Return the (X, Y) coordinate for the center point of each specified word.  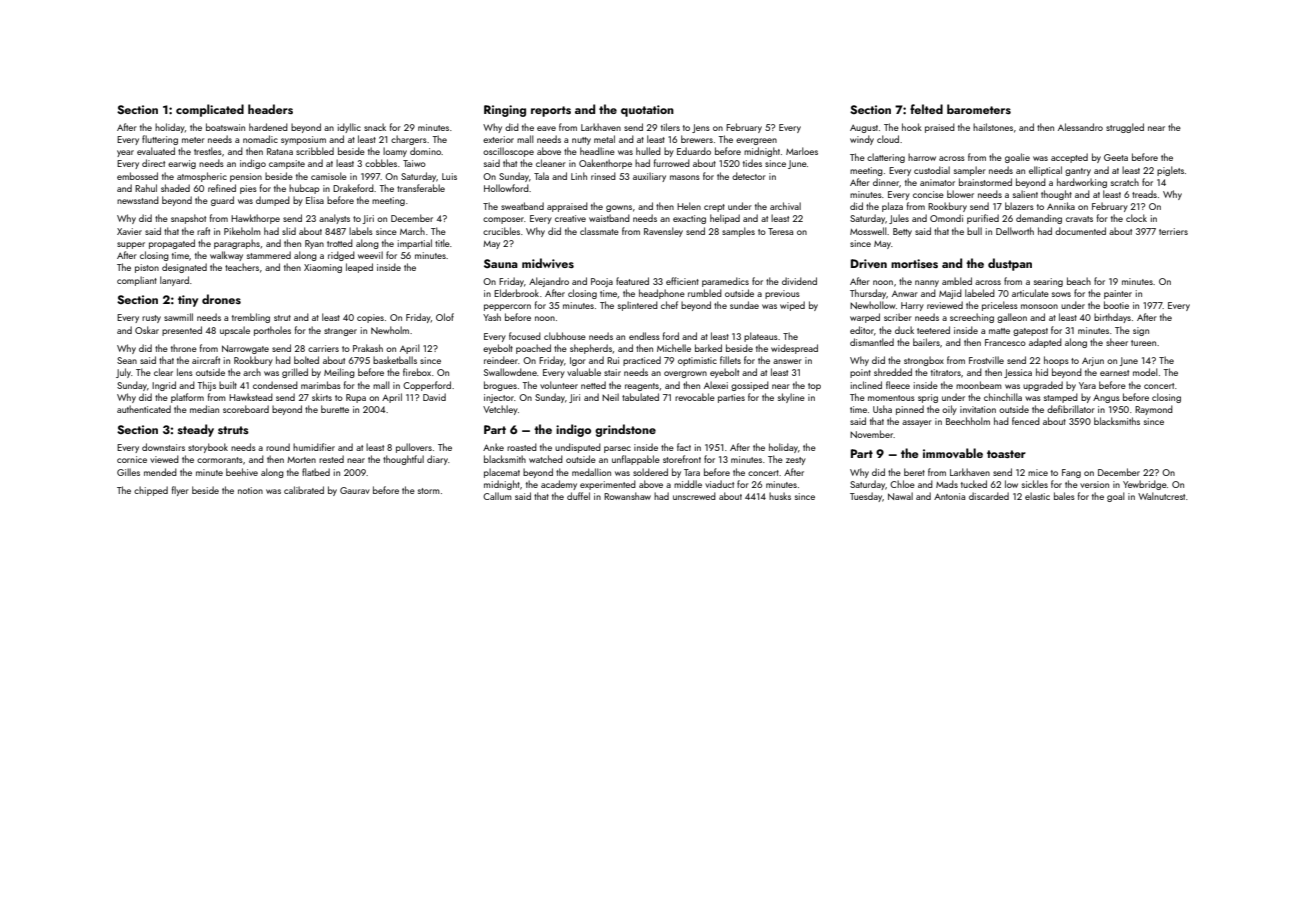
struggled (1125, 128)
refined (222, 188)
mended (160, 472)
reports (551, 111)
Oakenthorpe (605, 164)
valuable (584, 372)
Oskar (147, 330)
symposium (303, 140)
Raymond (1154, 410)
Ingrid (164, 386)
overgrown (685, 374)
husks (780, 496)
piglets (1170, 171)
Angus (1106, 398)
